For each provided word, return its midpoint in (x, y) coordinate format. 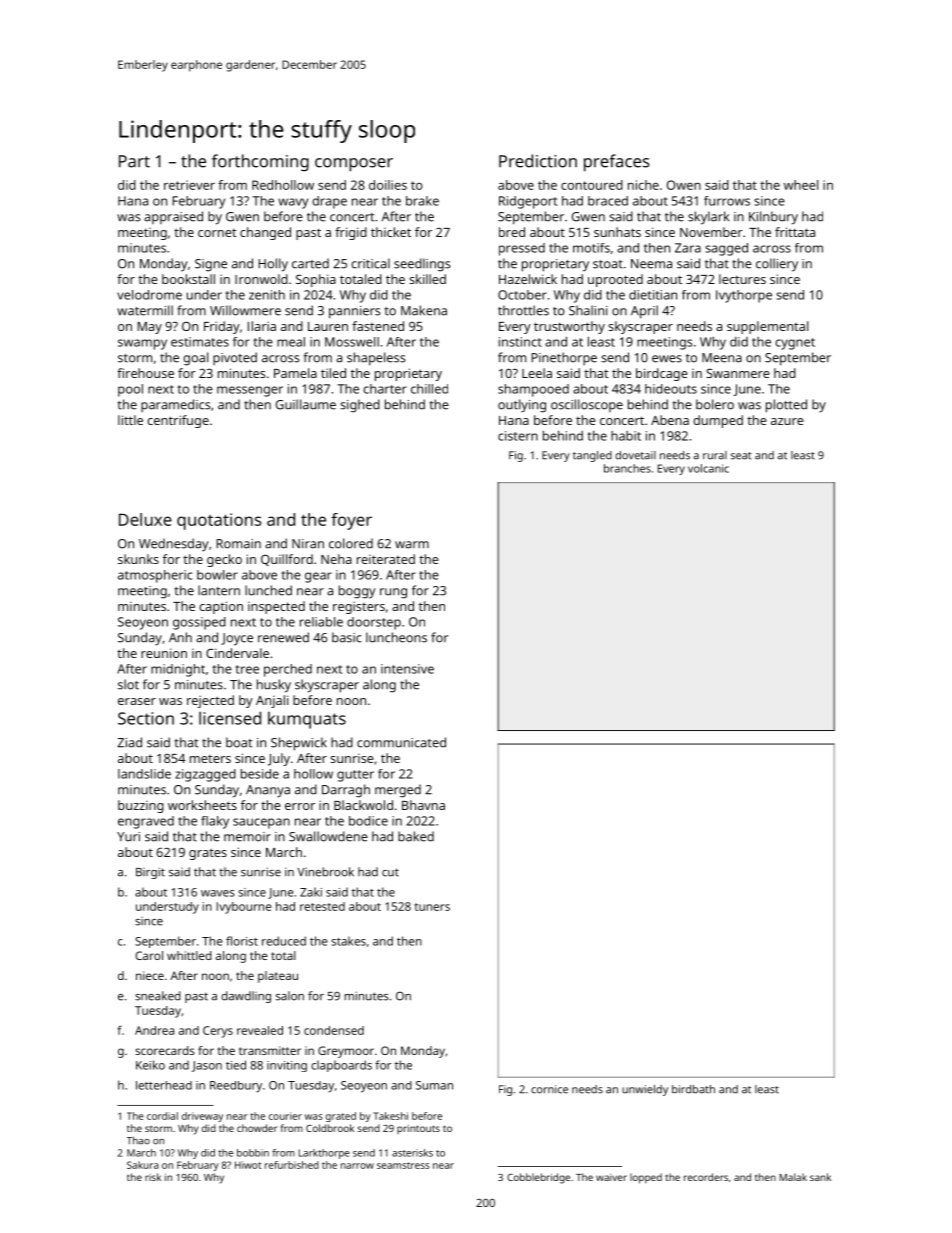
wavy (293, 203)
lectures (742, 279)
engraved (146, 822)
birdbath (693, 1089)
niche (643, 185)
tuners (432, 907)
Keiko (150, 1065)
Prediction (538, 161)
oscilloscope (587, 405)
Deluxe (145, 519)
